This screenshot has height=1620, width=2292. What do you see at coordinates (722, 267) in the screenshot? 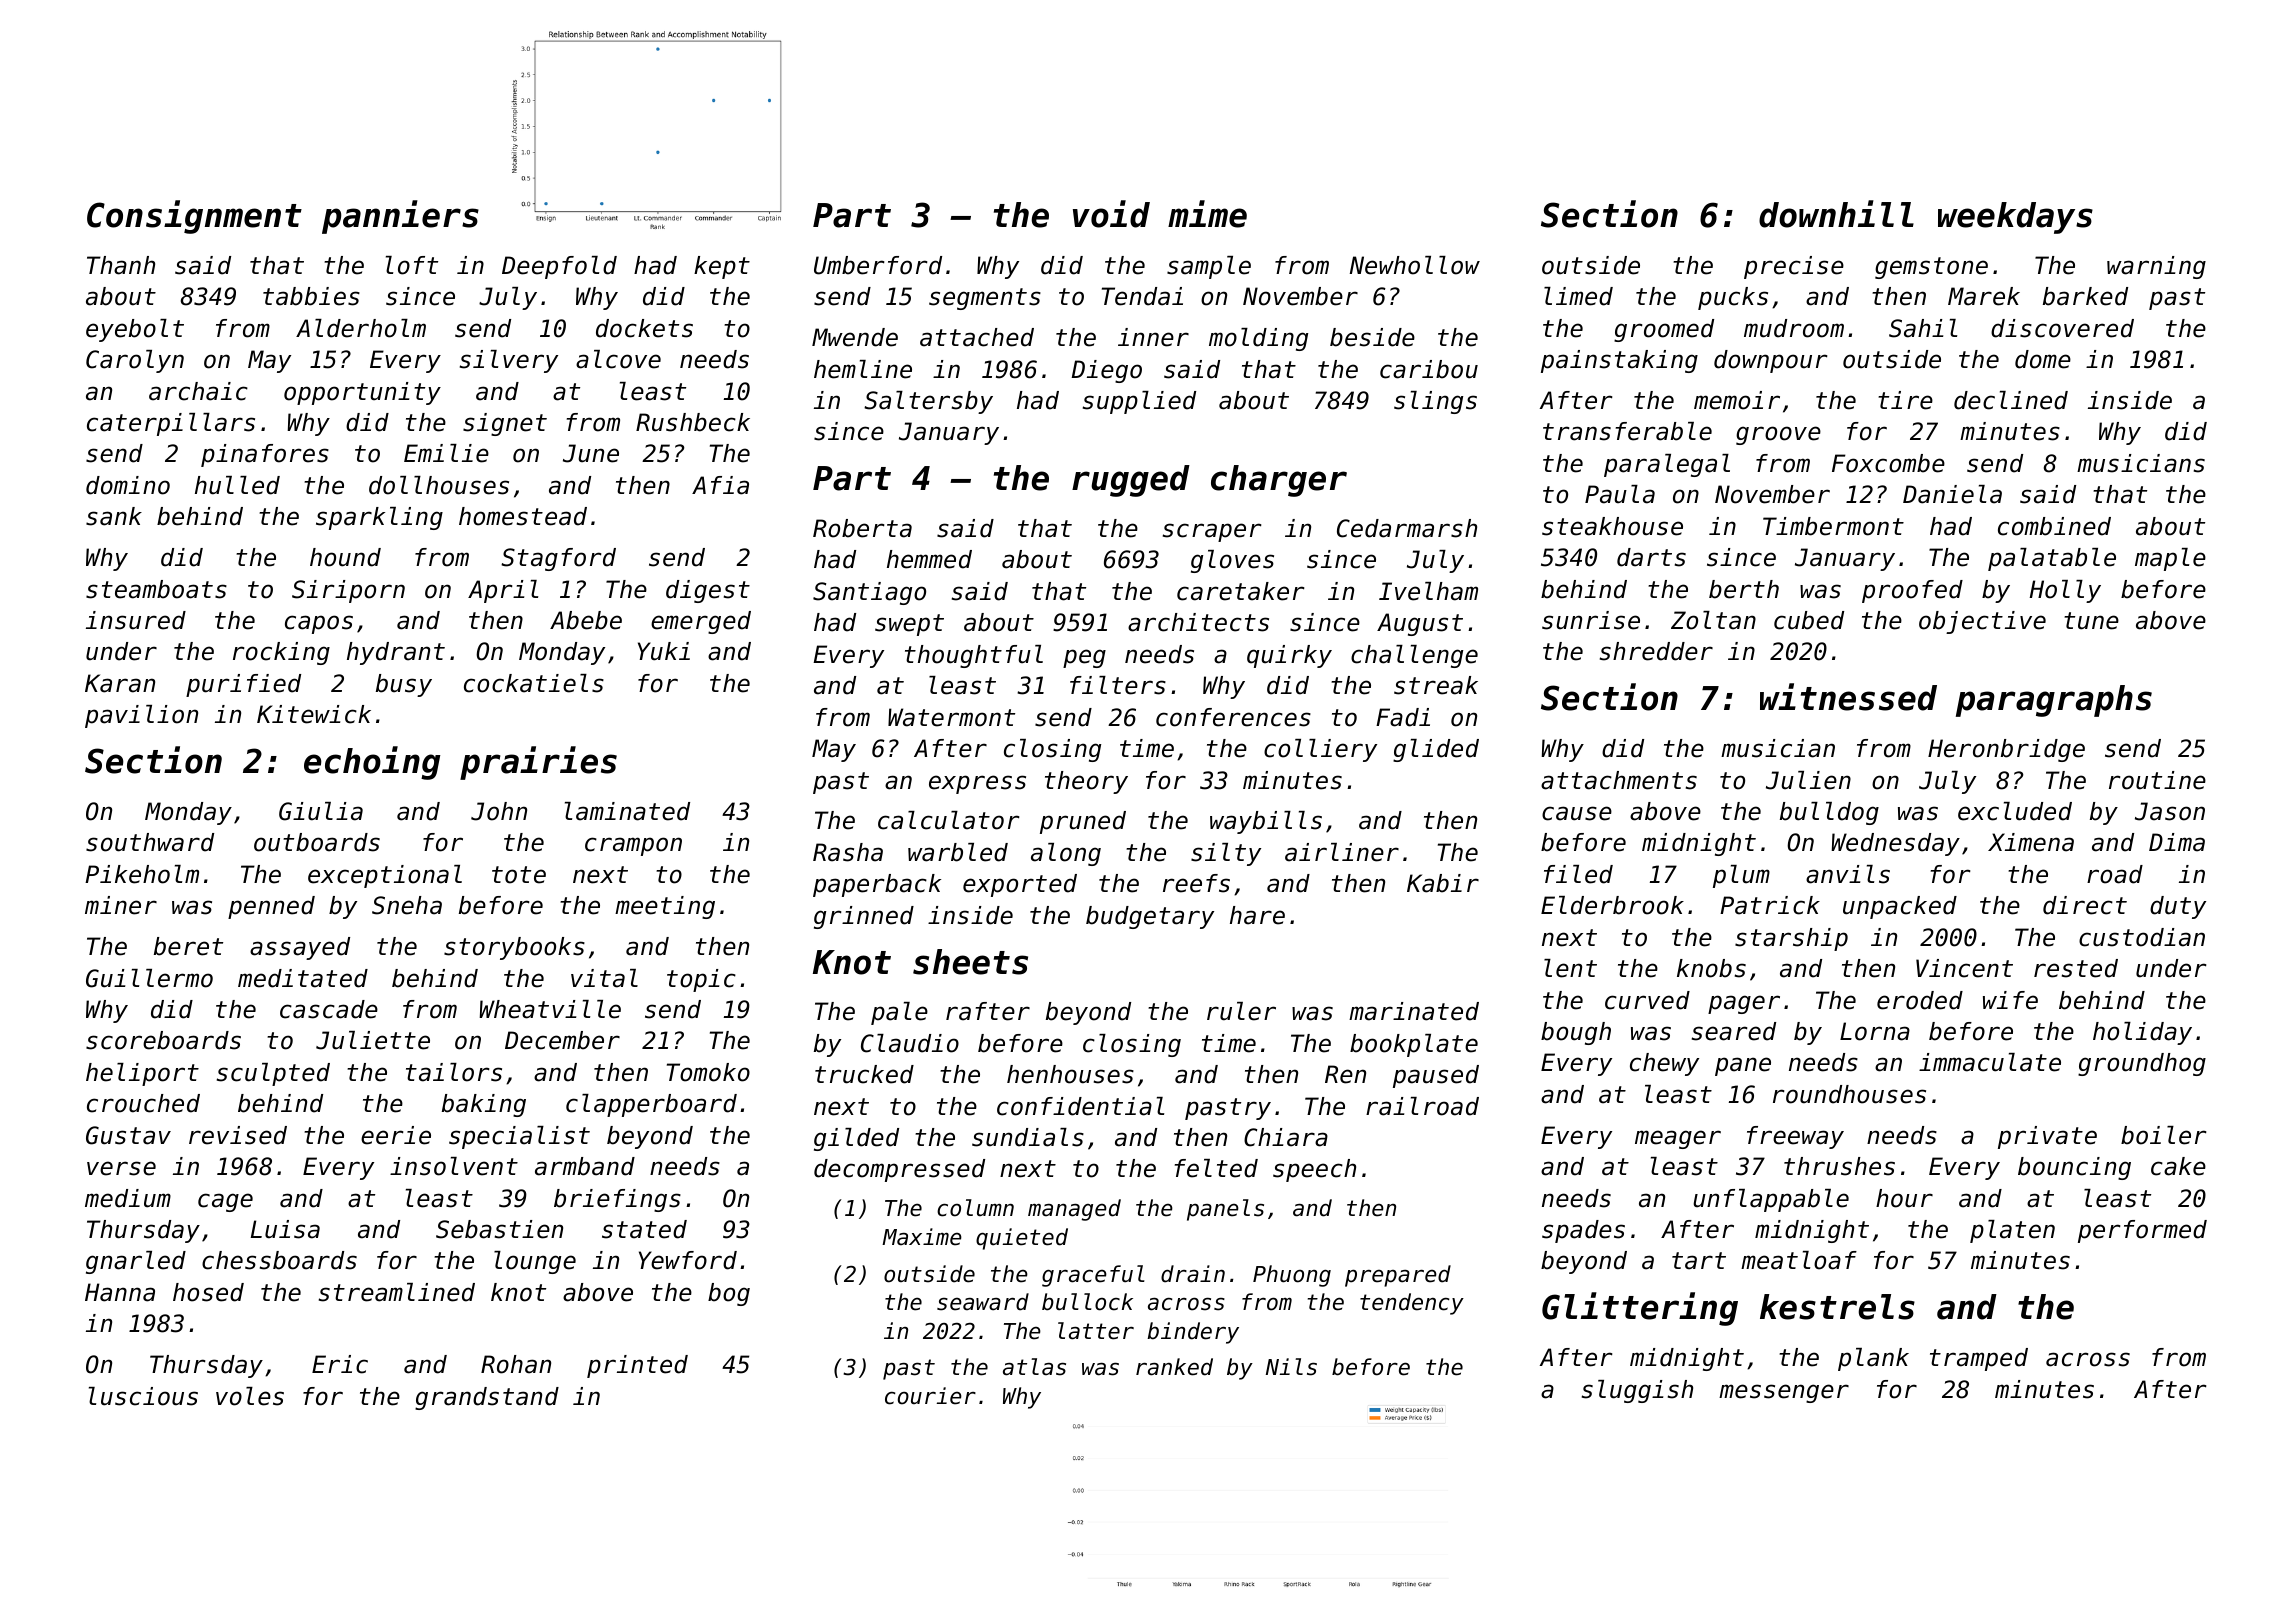
I see `kept` at bounding box center [722, 267].
